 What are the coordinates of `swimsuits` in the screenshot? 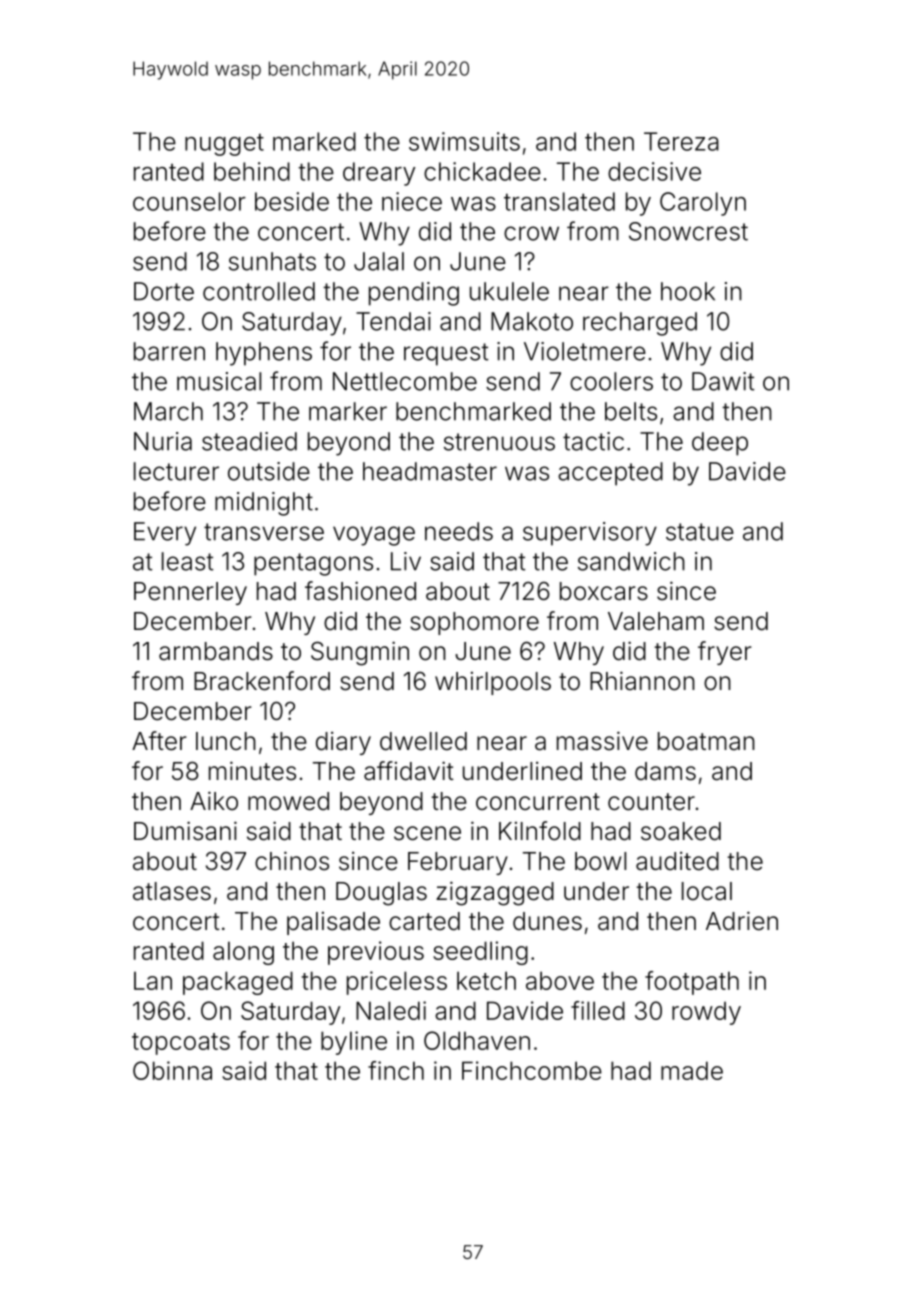 It's located at (464, 141).
